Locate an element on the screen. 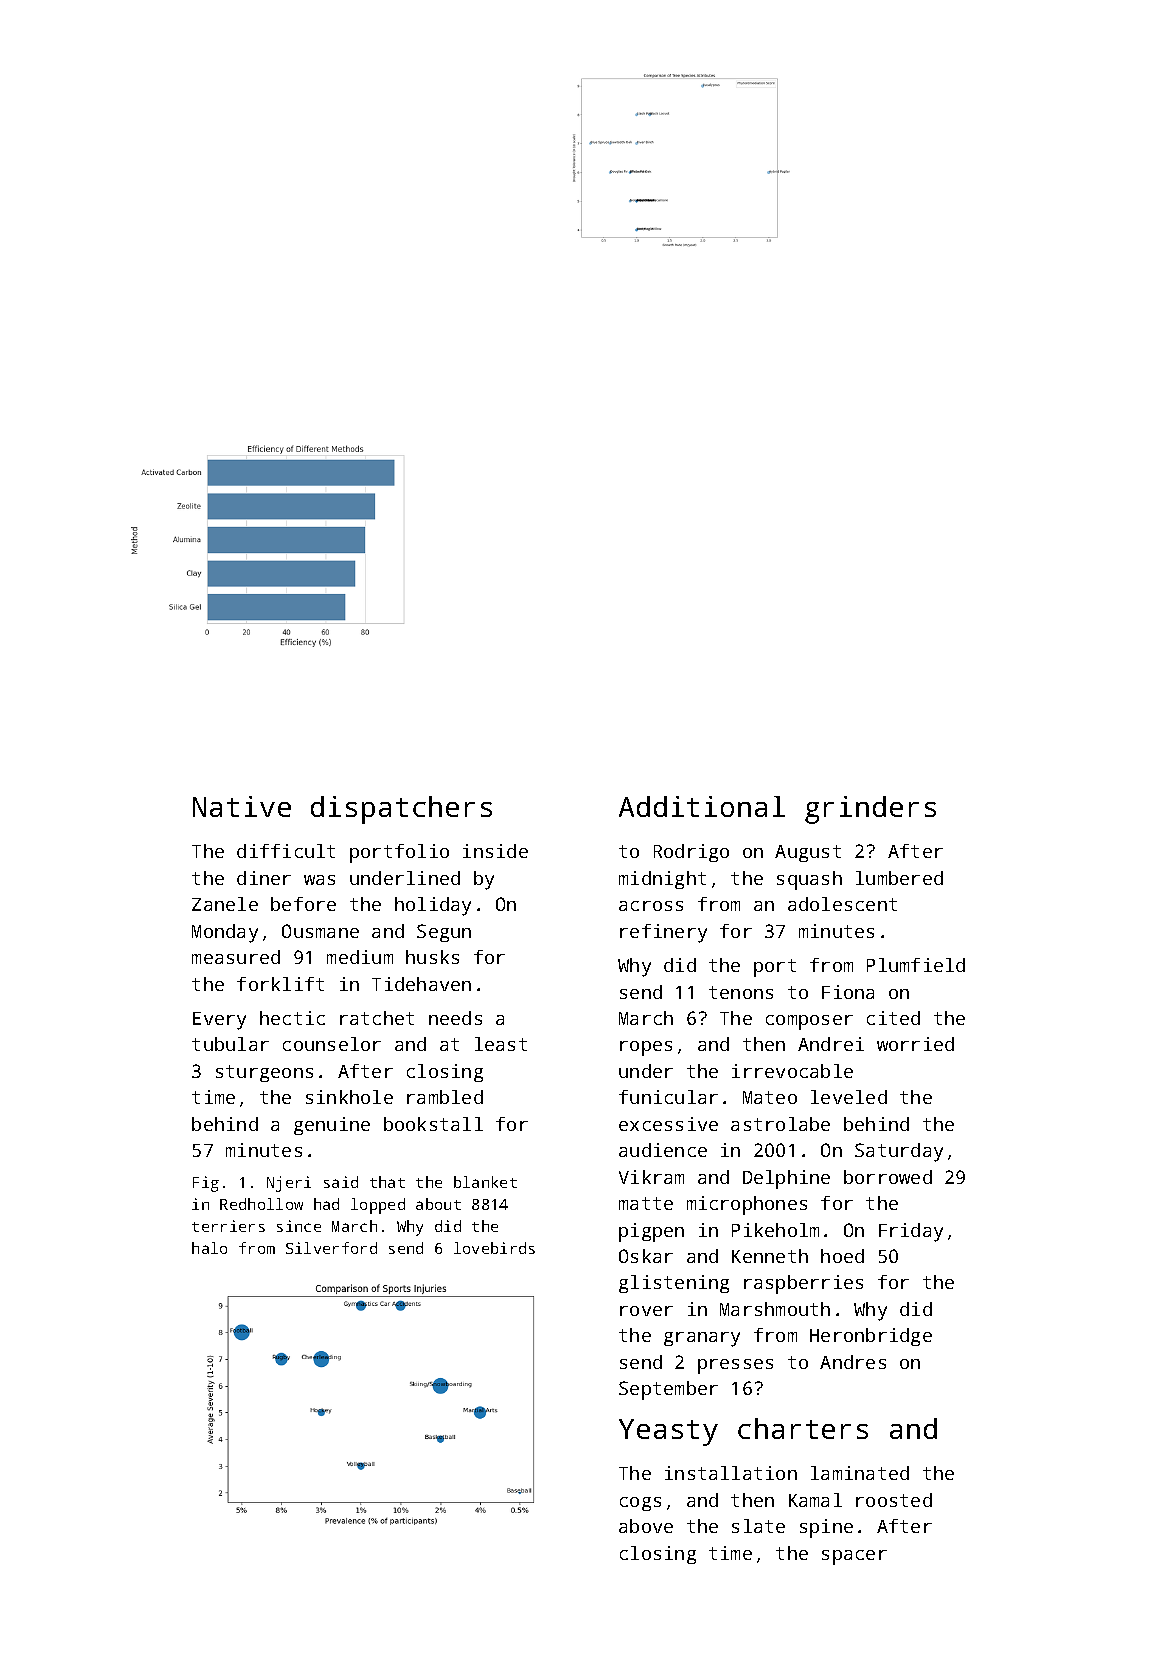 Image resolution: width=1165 pixels, height=1654 pixels. that is located at coordinates (387, 1182).
